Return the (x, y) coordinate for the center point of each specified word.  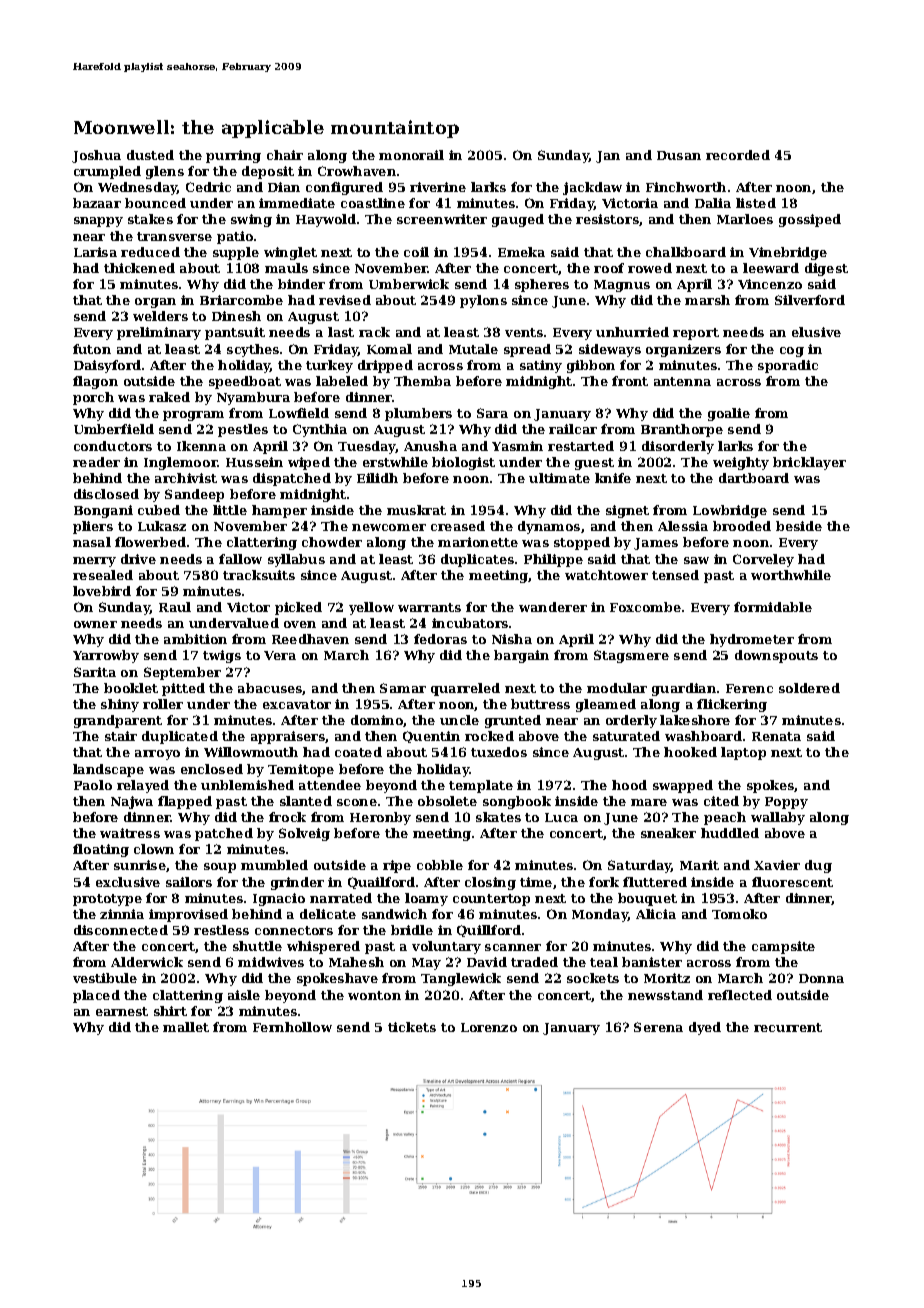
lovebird (102, 591)
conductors (113, 446)
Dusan (679, 155)
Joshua (96, 156)
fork (604, 882)
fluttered (655, 882)
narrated (341, 898)
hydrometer (752, 640)
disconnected (121, 930)
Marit (699, 865)
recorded (738, 155)
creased (458, 526)
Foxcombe (645, 607)
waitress (130, 833)
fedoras (440, 639)
